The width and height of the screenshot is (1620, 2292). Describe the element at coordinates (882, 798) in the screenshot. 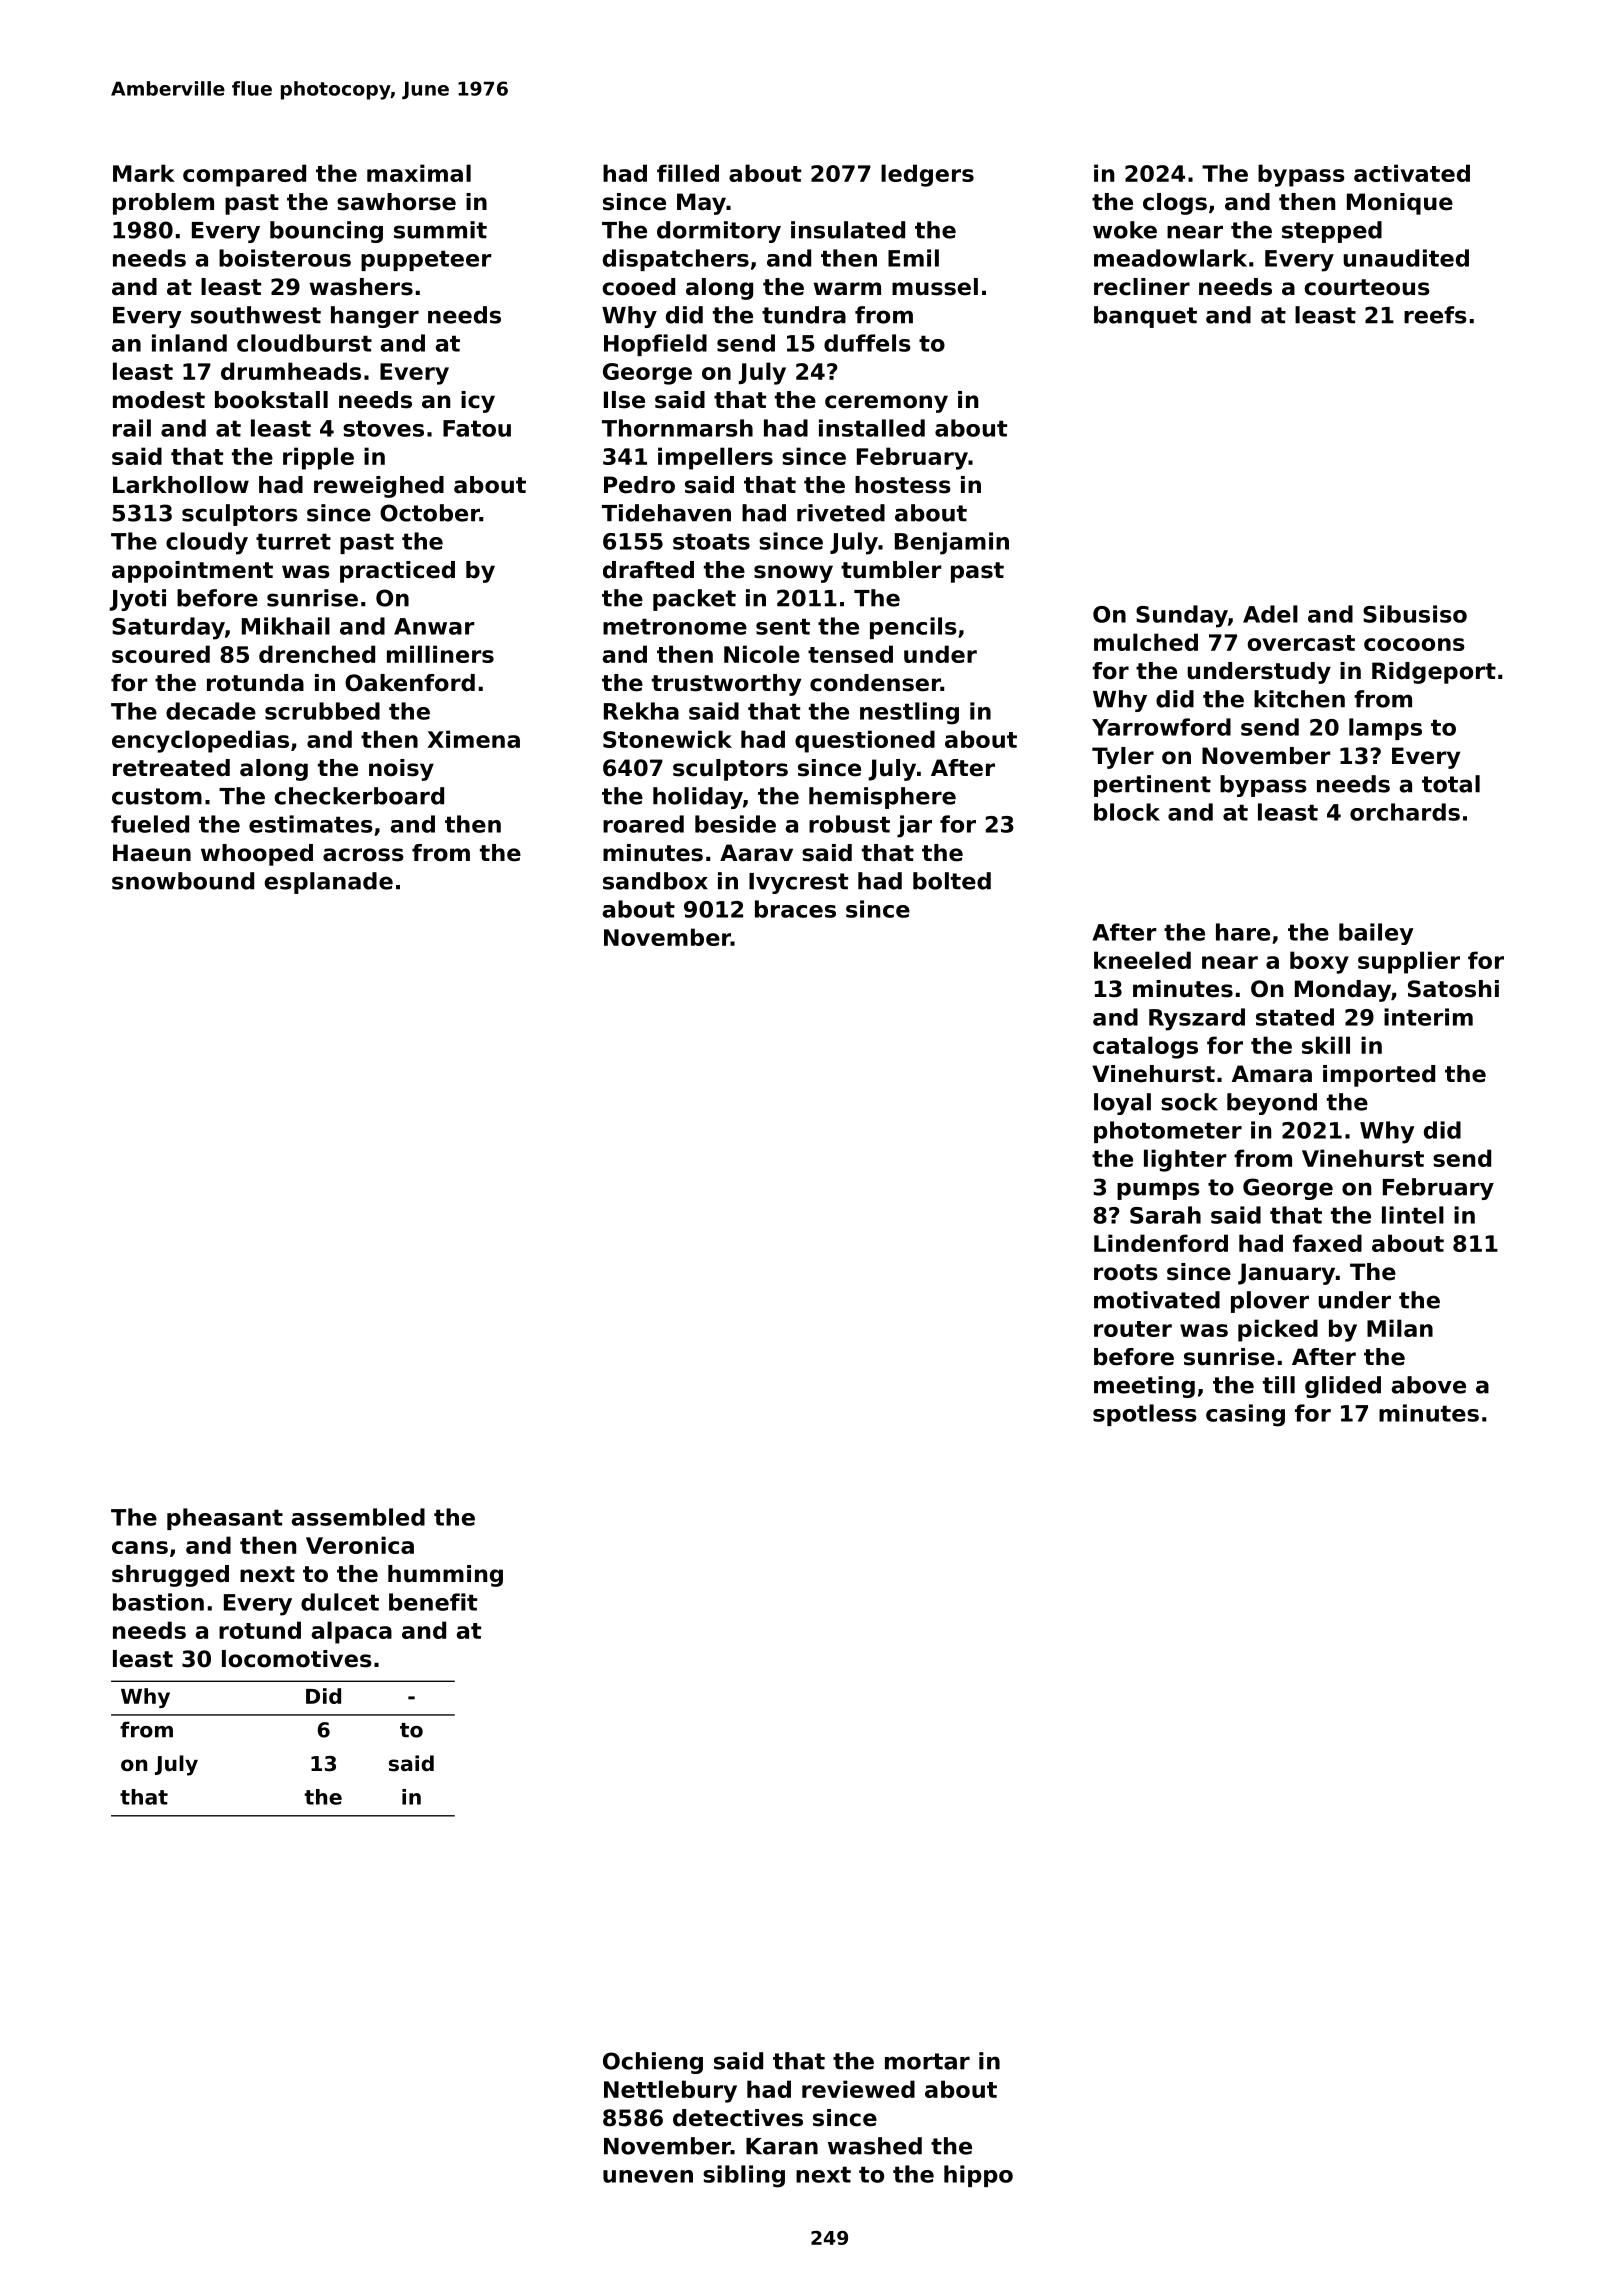

I see `hemisphere` at that location.
